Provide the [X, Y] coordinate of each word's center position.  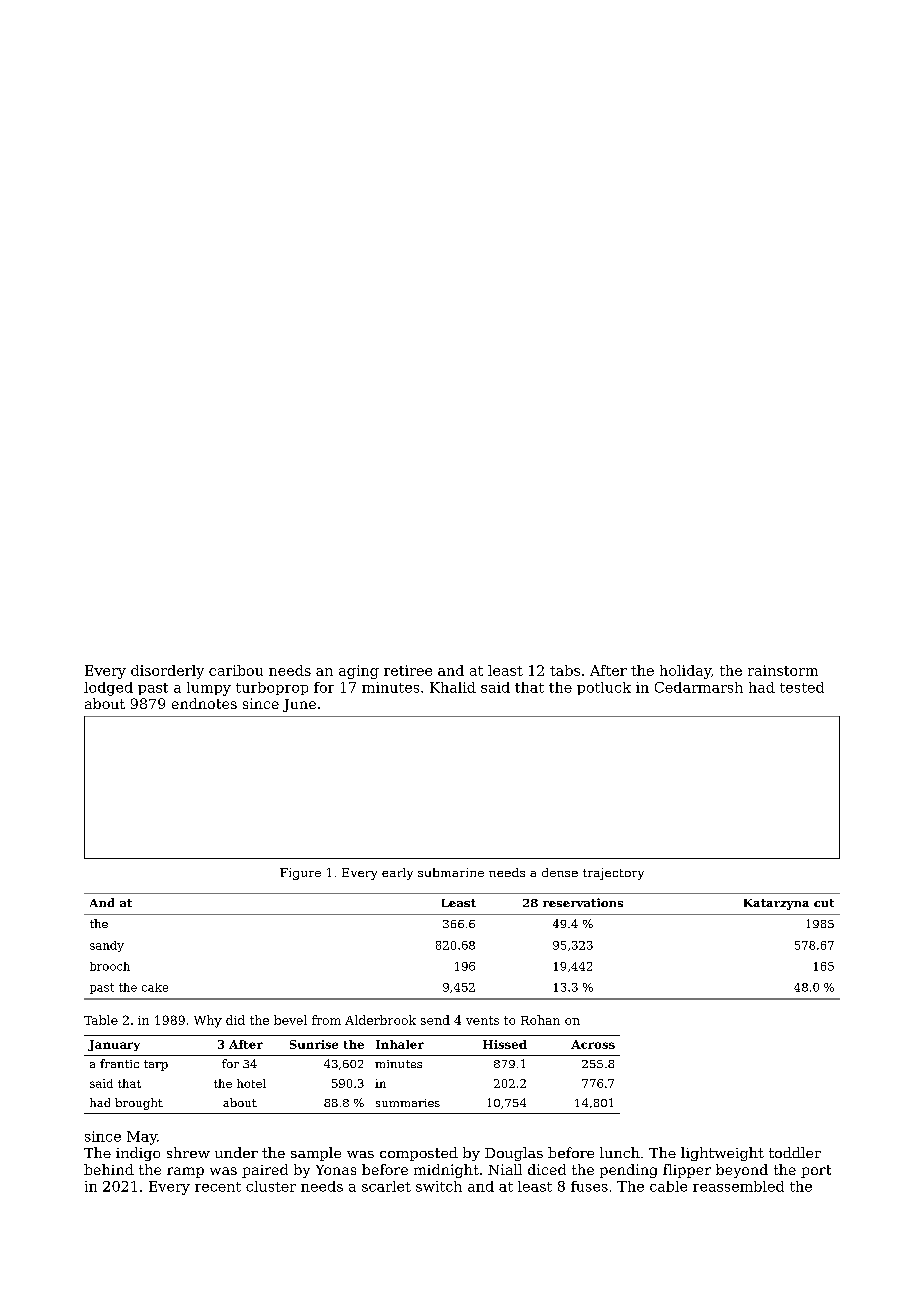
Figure [300, 874]
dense [560, 872]
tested [802, 687]
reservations [583, 902]
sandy [107, 946]
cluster [271, 1186]
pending [628, 1171]
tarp [156, 1065]
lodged [108, 689]
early [397, 874]
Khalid [453, 687]
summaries [408, 1103]
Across [593, 1044]
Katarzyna [776, 904]
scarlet [386, 1186]
